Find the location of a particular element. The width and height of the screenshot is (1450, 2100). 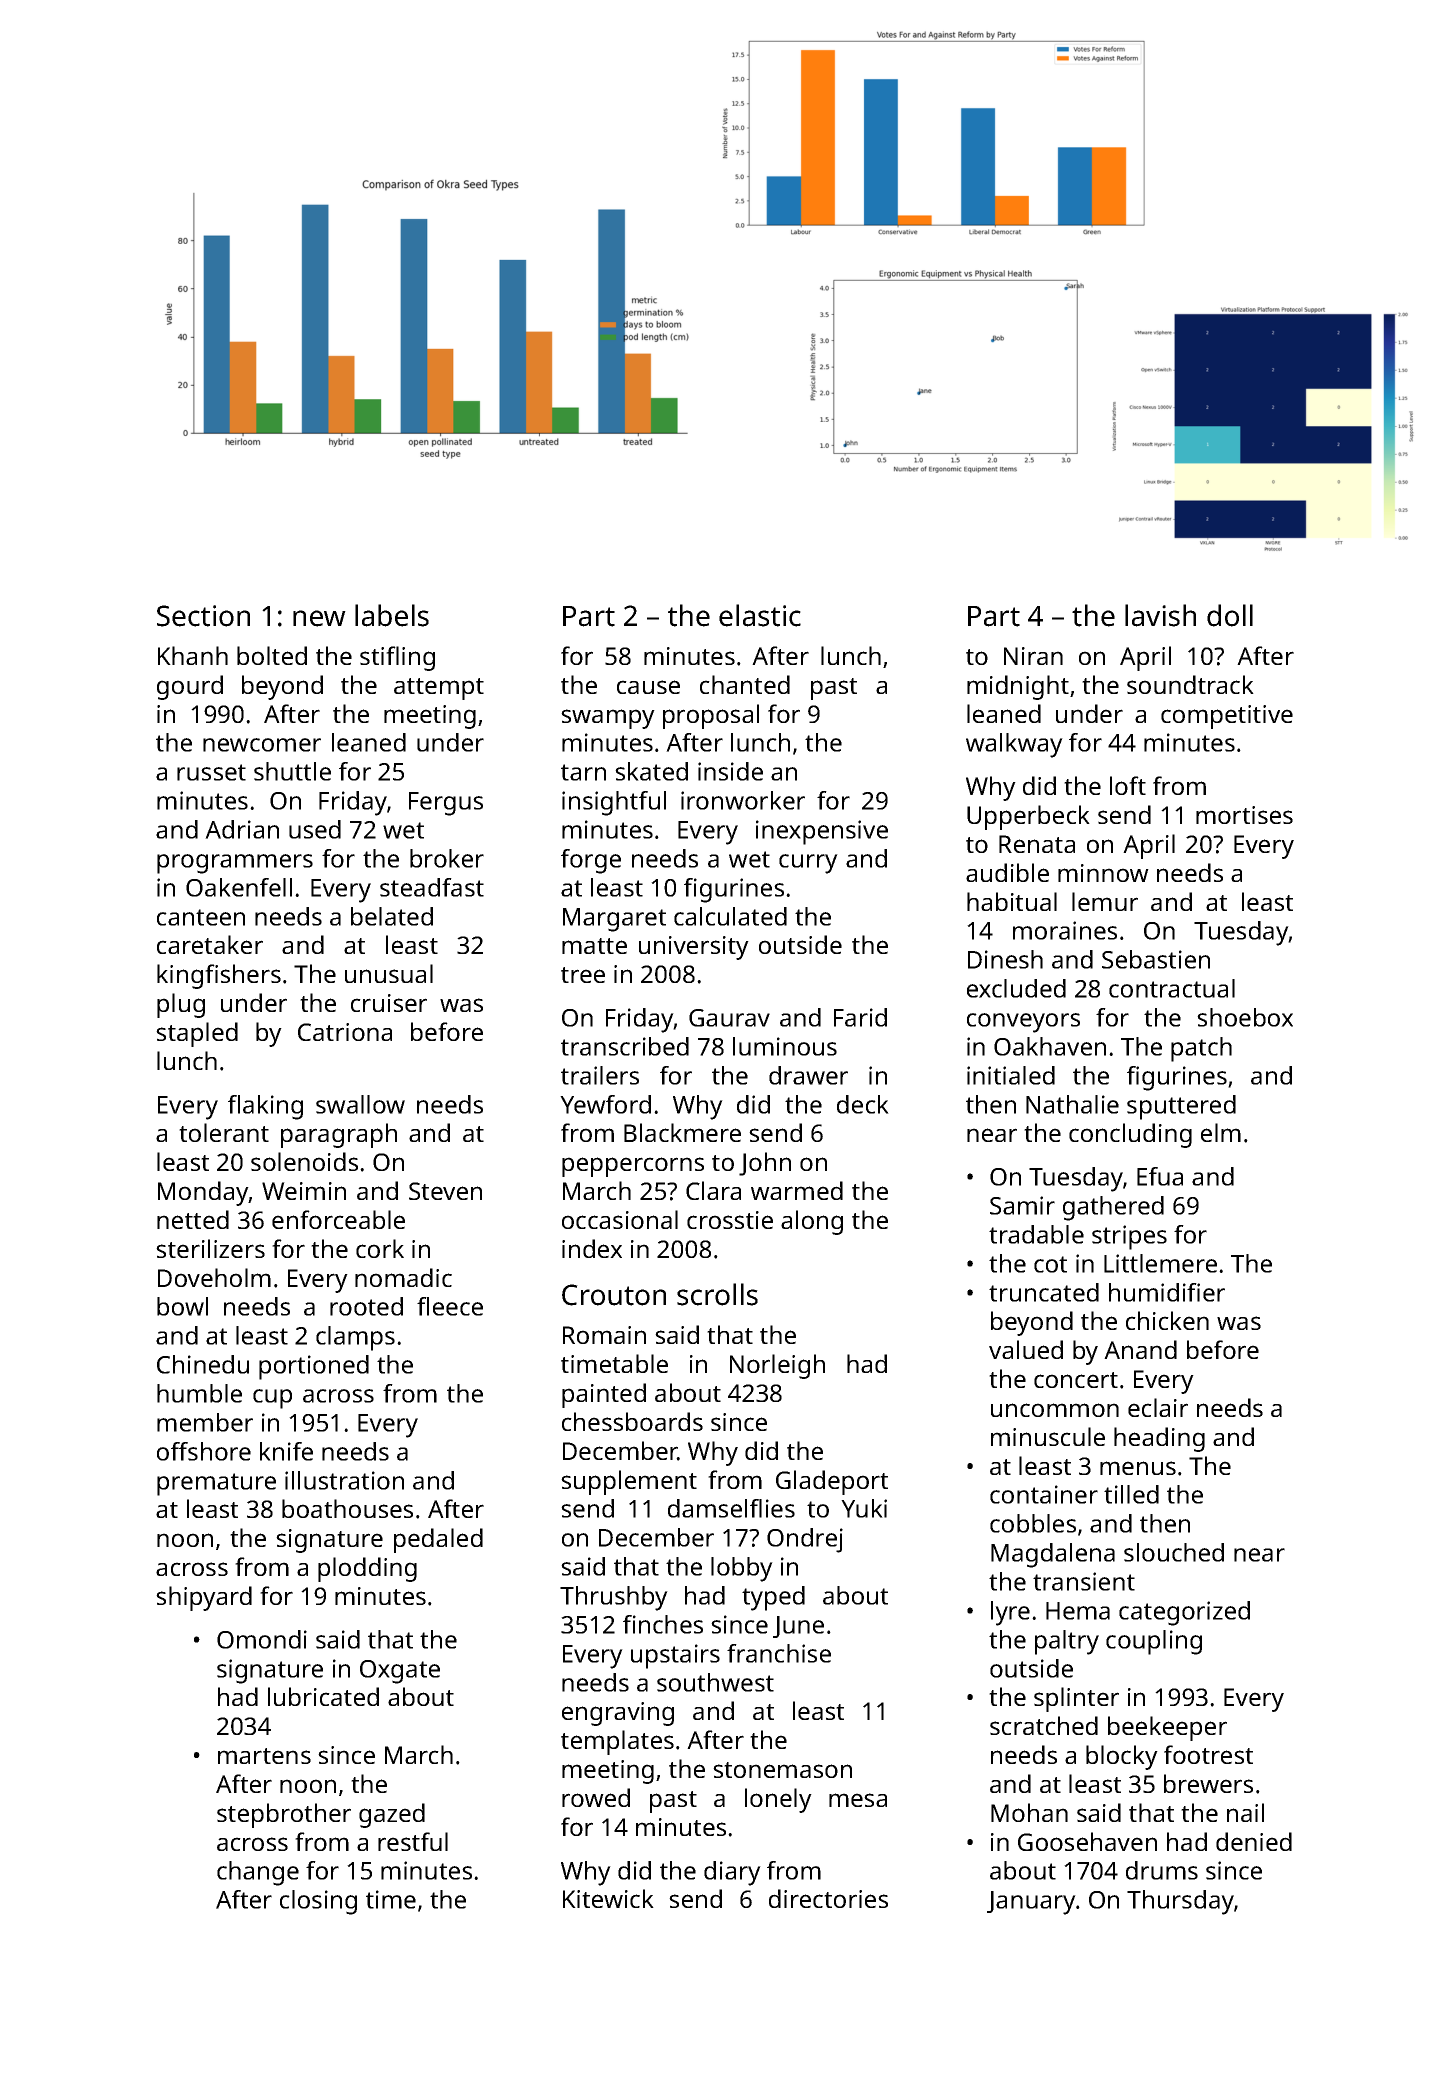

plodding is located at coordinates (367, 1569).
